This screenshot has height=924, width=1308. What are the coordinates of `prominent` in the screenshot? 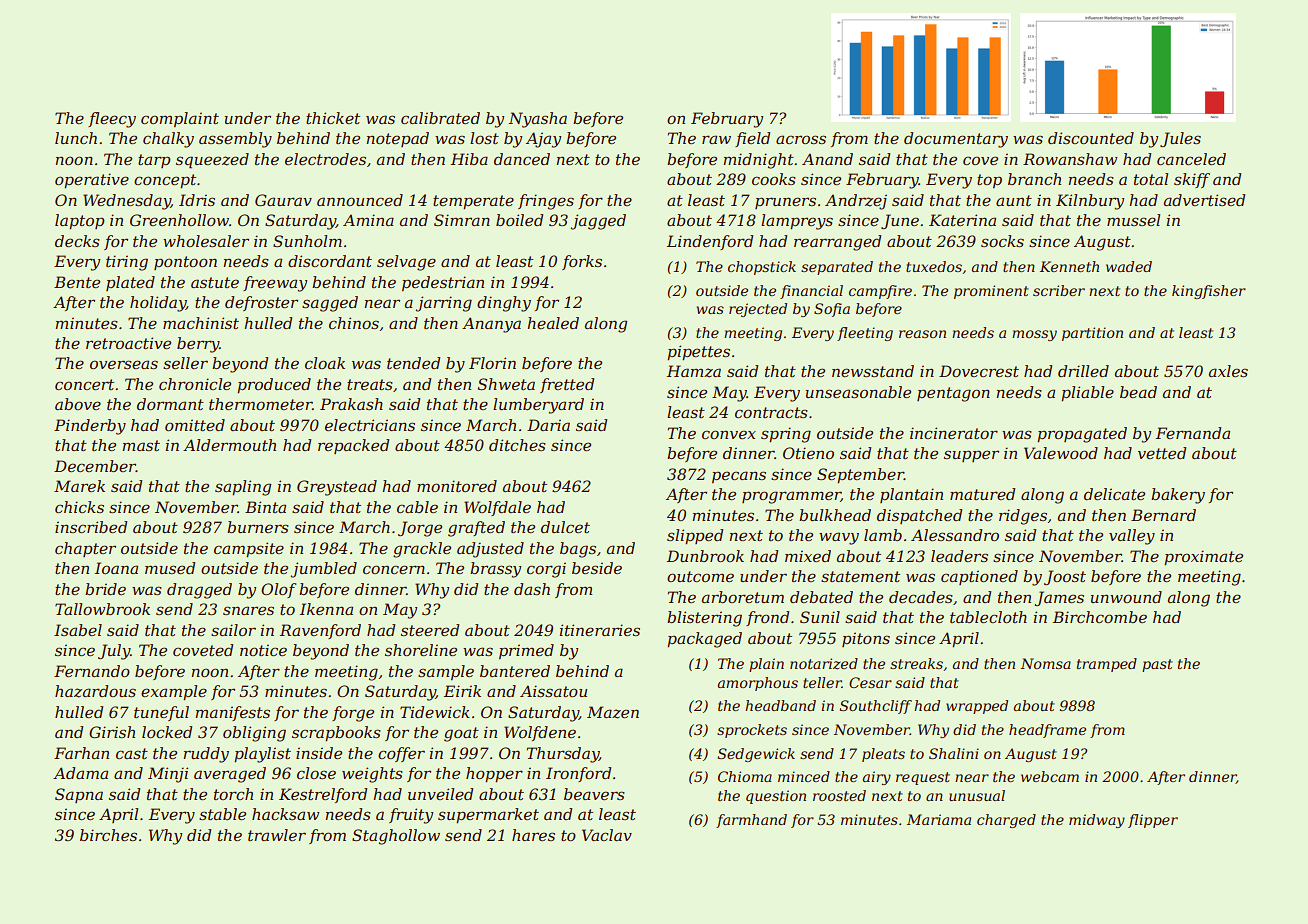 It's located at (991, 292).
